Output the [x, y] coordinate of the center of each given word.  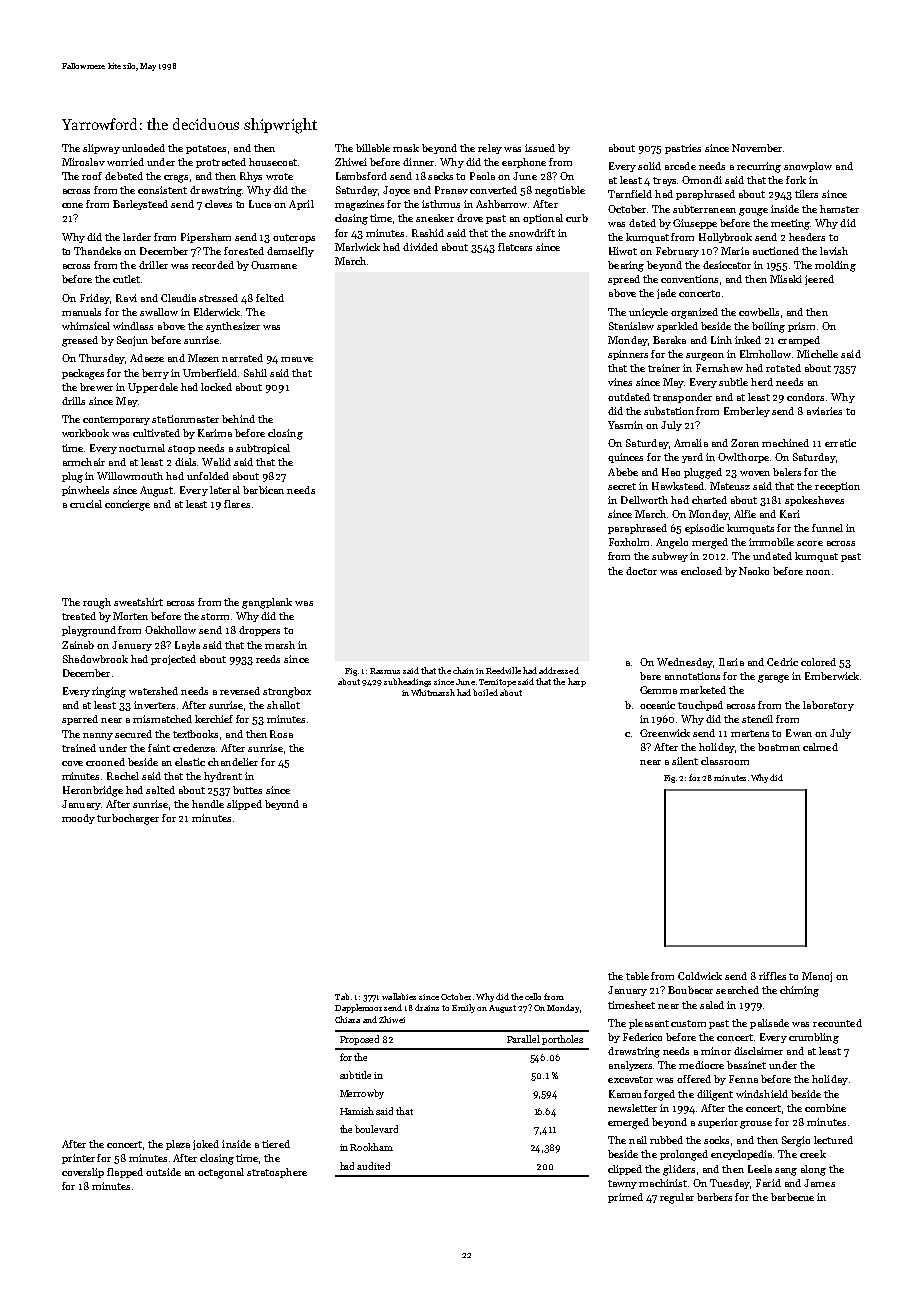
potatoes [206, 149]
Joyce [396, 191]
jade [666, 294]
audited [373, 1166]
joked [206, 1145]
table [637, 976]
